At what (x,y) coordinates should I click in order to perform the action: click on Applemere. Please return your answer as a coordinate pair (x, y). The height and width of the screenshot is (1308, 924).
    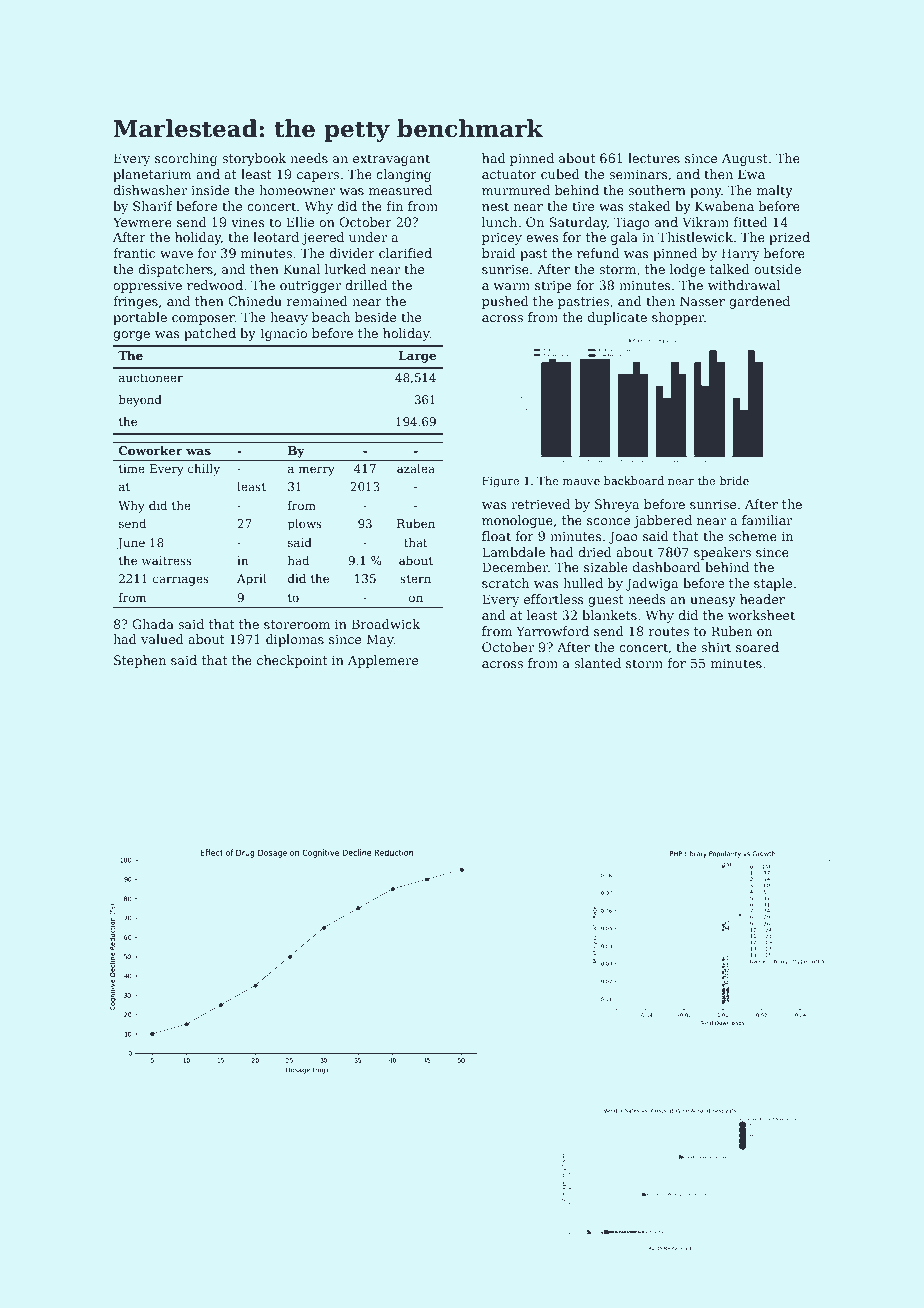
    Looking at the image, I should click on (383, 661).
